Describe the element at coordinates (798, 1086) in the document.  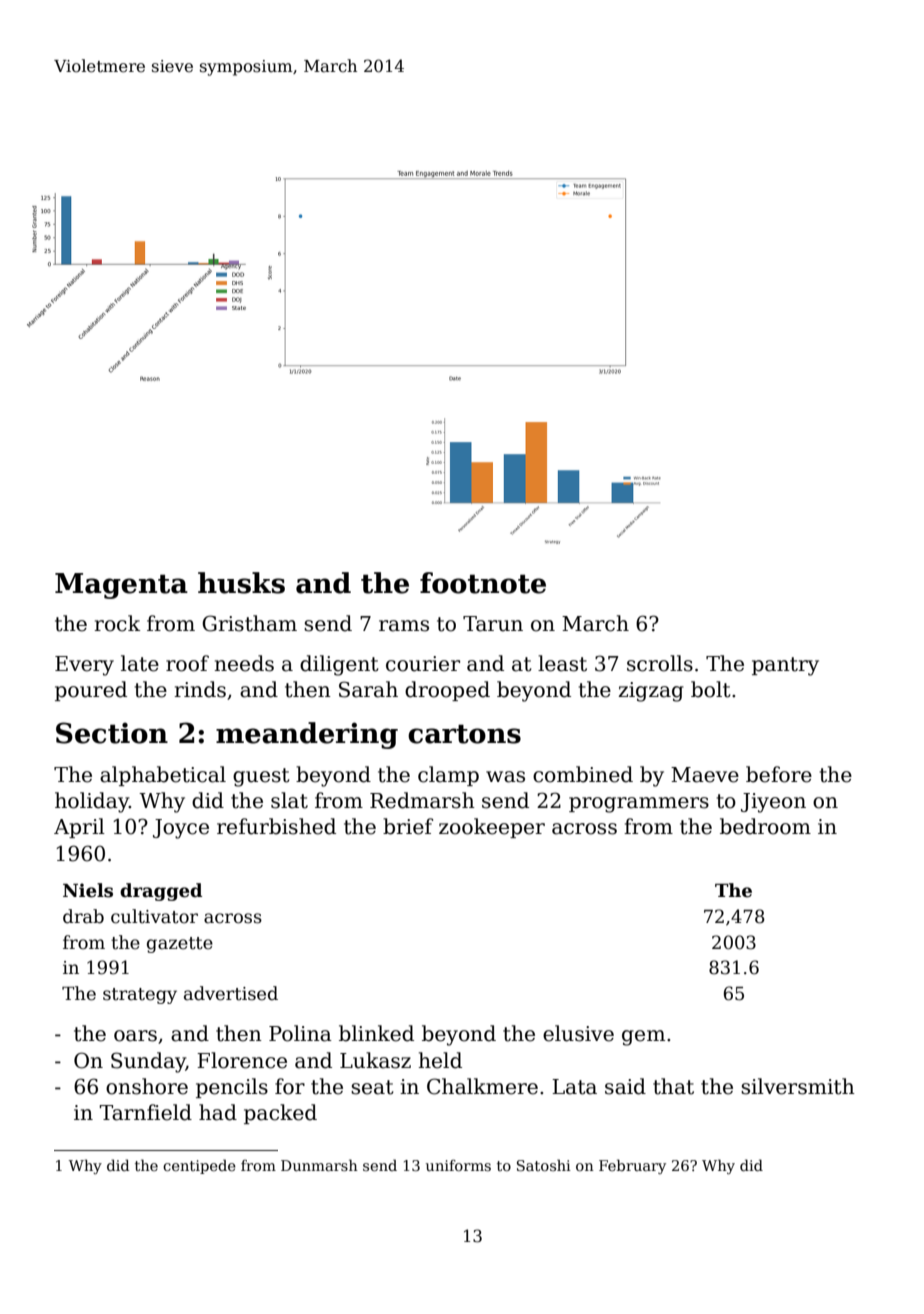
I see `silversmith` at that location.
